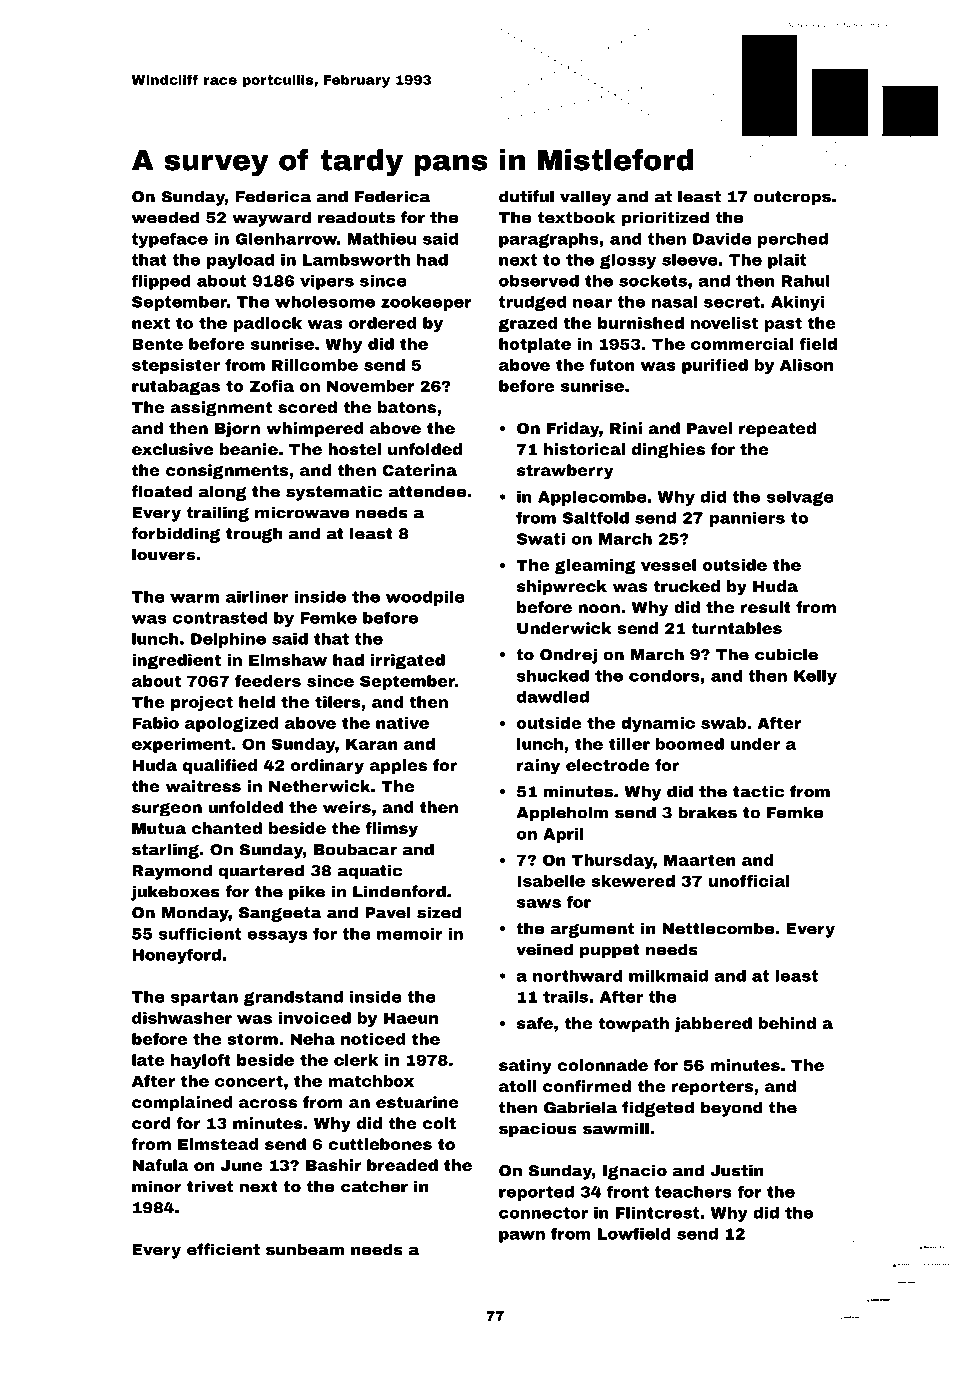 Image resolution: width=972 pixels, height=1381 pixels. I want to click on typeface, so click(170, 240).
